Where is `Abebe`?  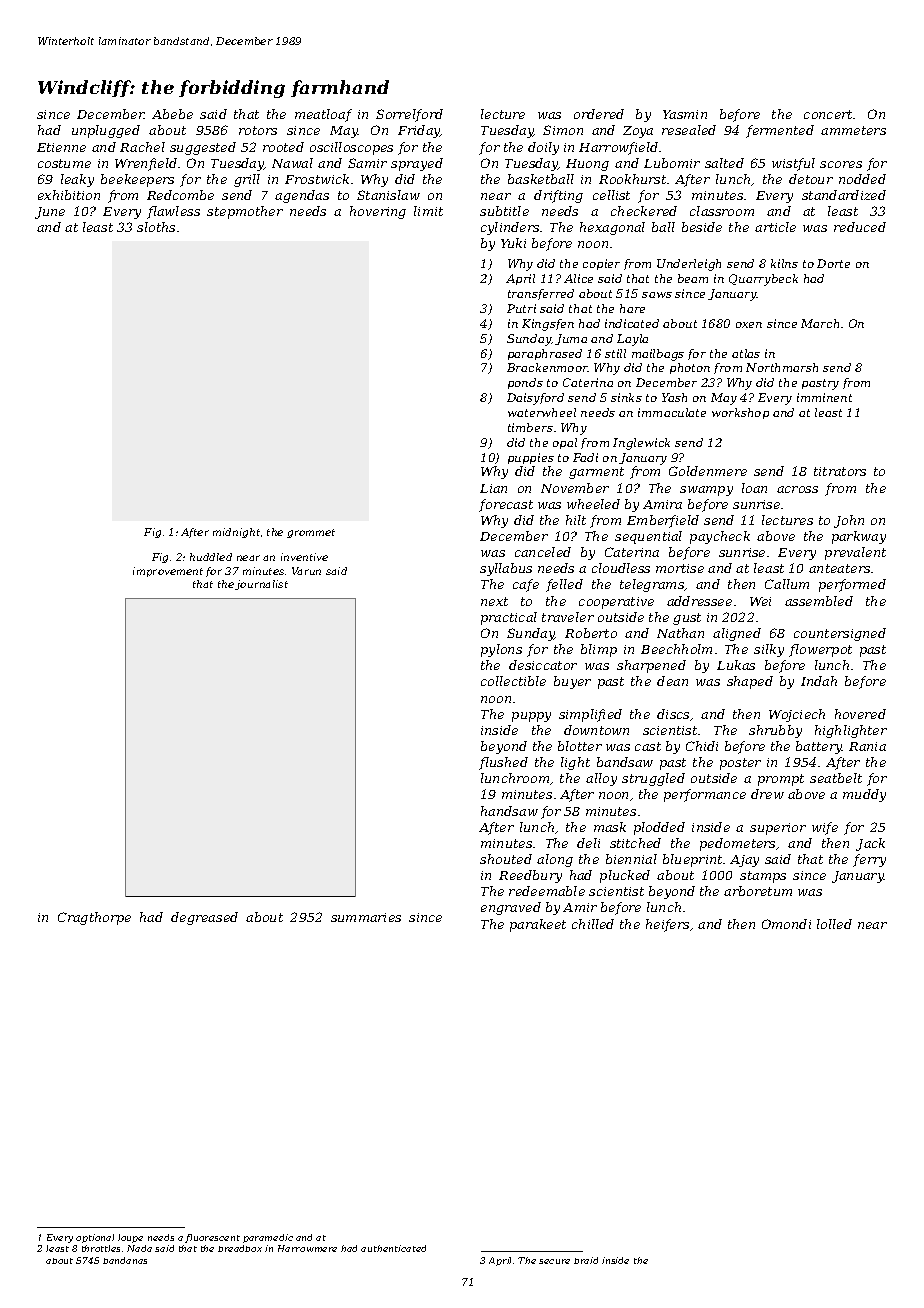 Abebe is located at coordinates (172, 114).
